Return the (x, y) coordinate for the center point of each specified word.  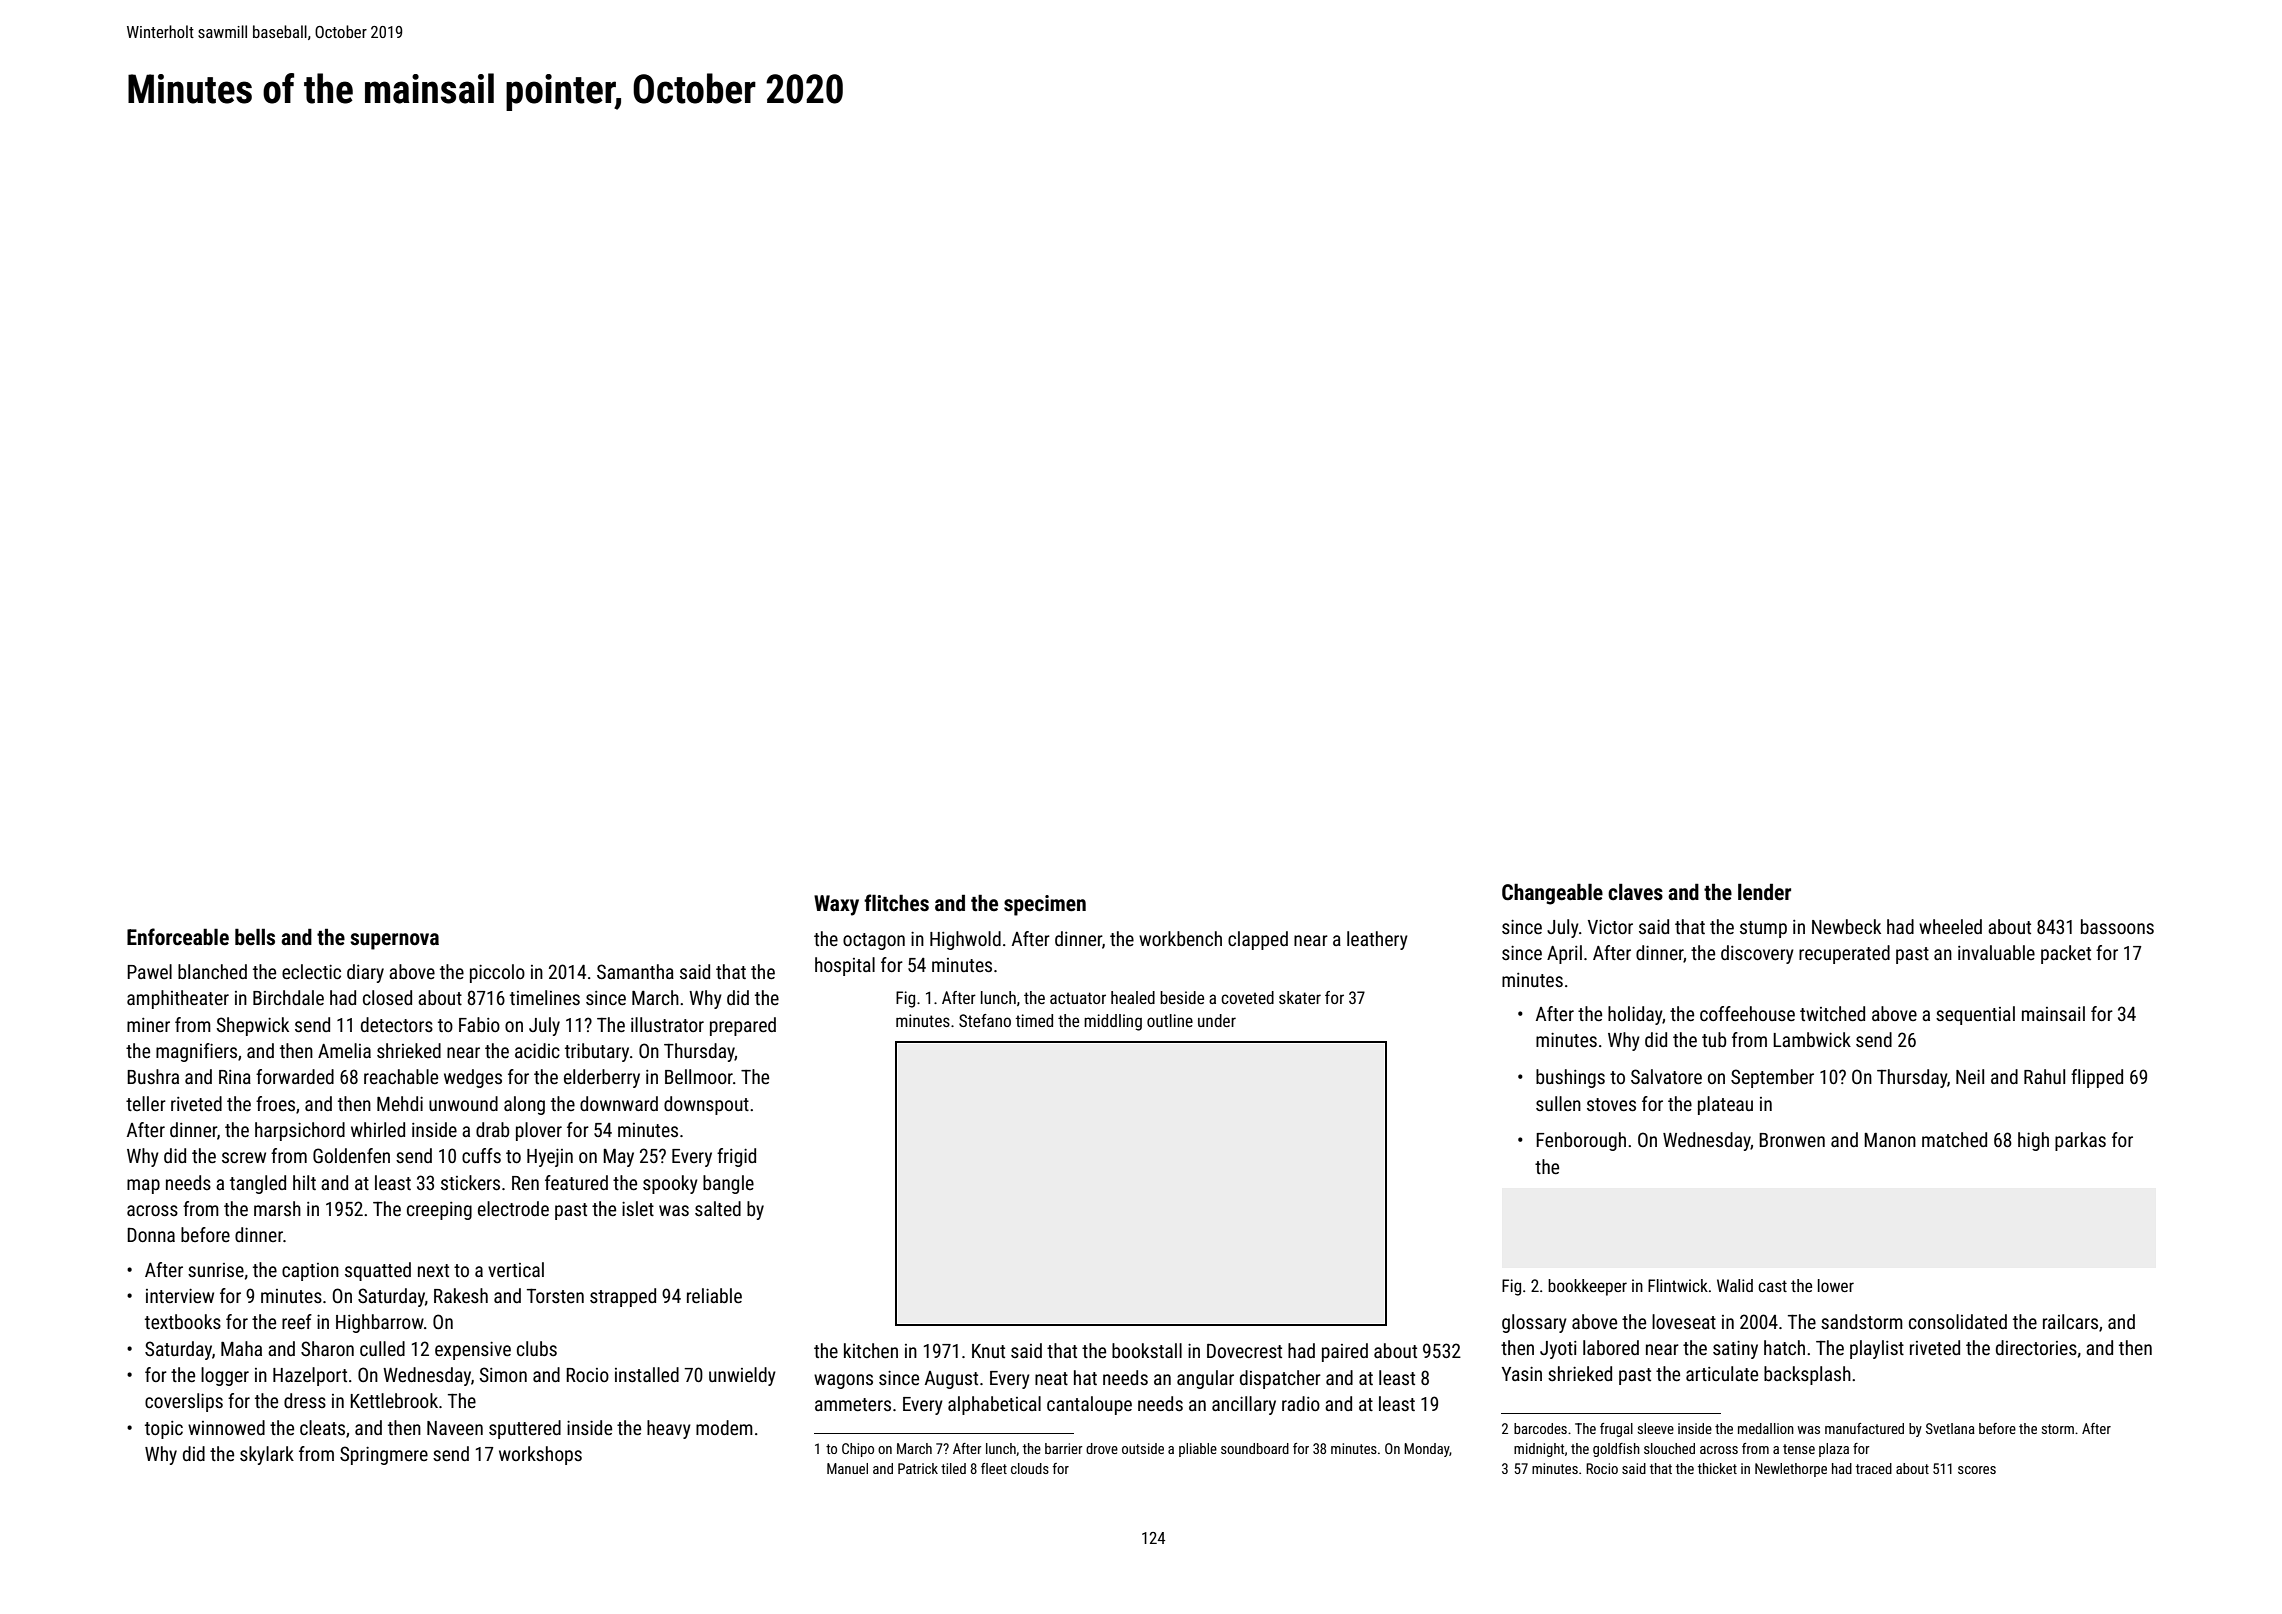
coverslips (184, 1402)
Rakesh (461, 1295)
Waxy (836, 905)
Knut (988, 1351)
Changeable (1552, 894)
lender (1764, 891)
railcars (2070, 1321)
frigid (736, 1157)
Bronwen (1792, 1140)
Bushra (153, 1076)
